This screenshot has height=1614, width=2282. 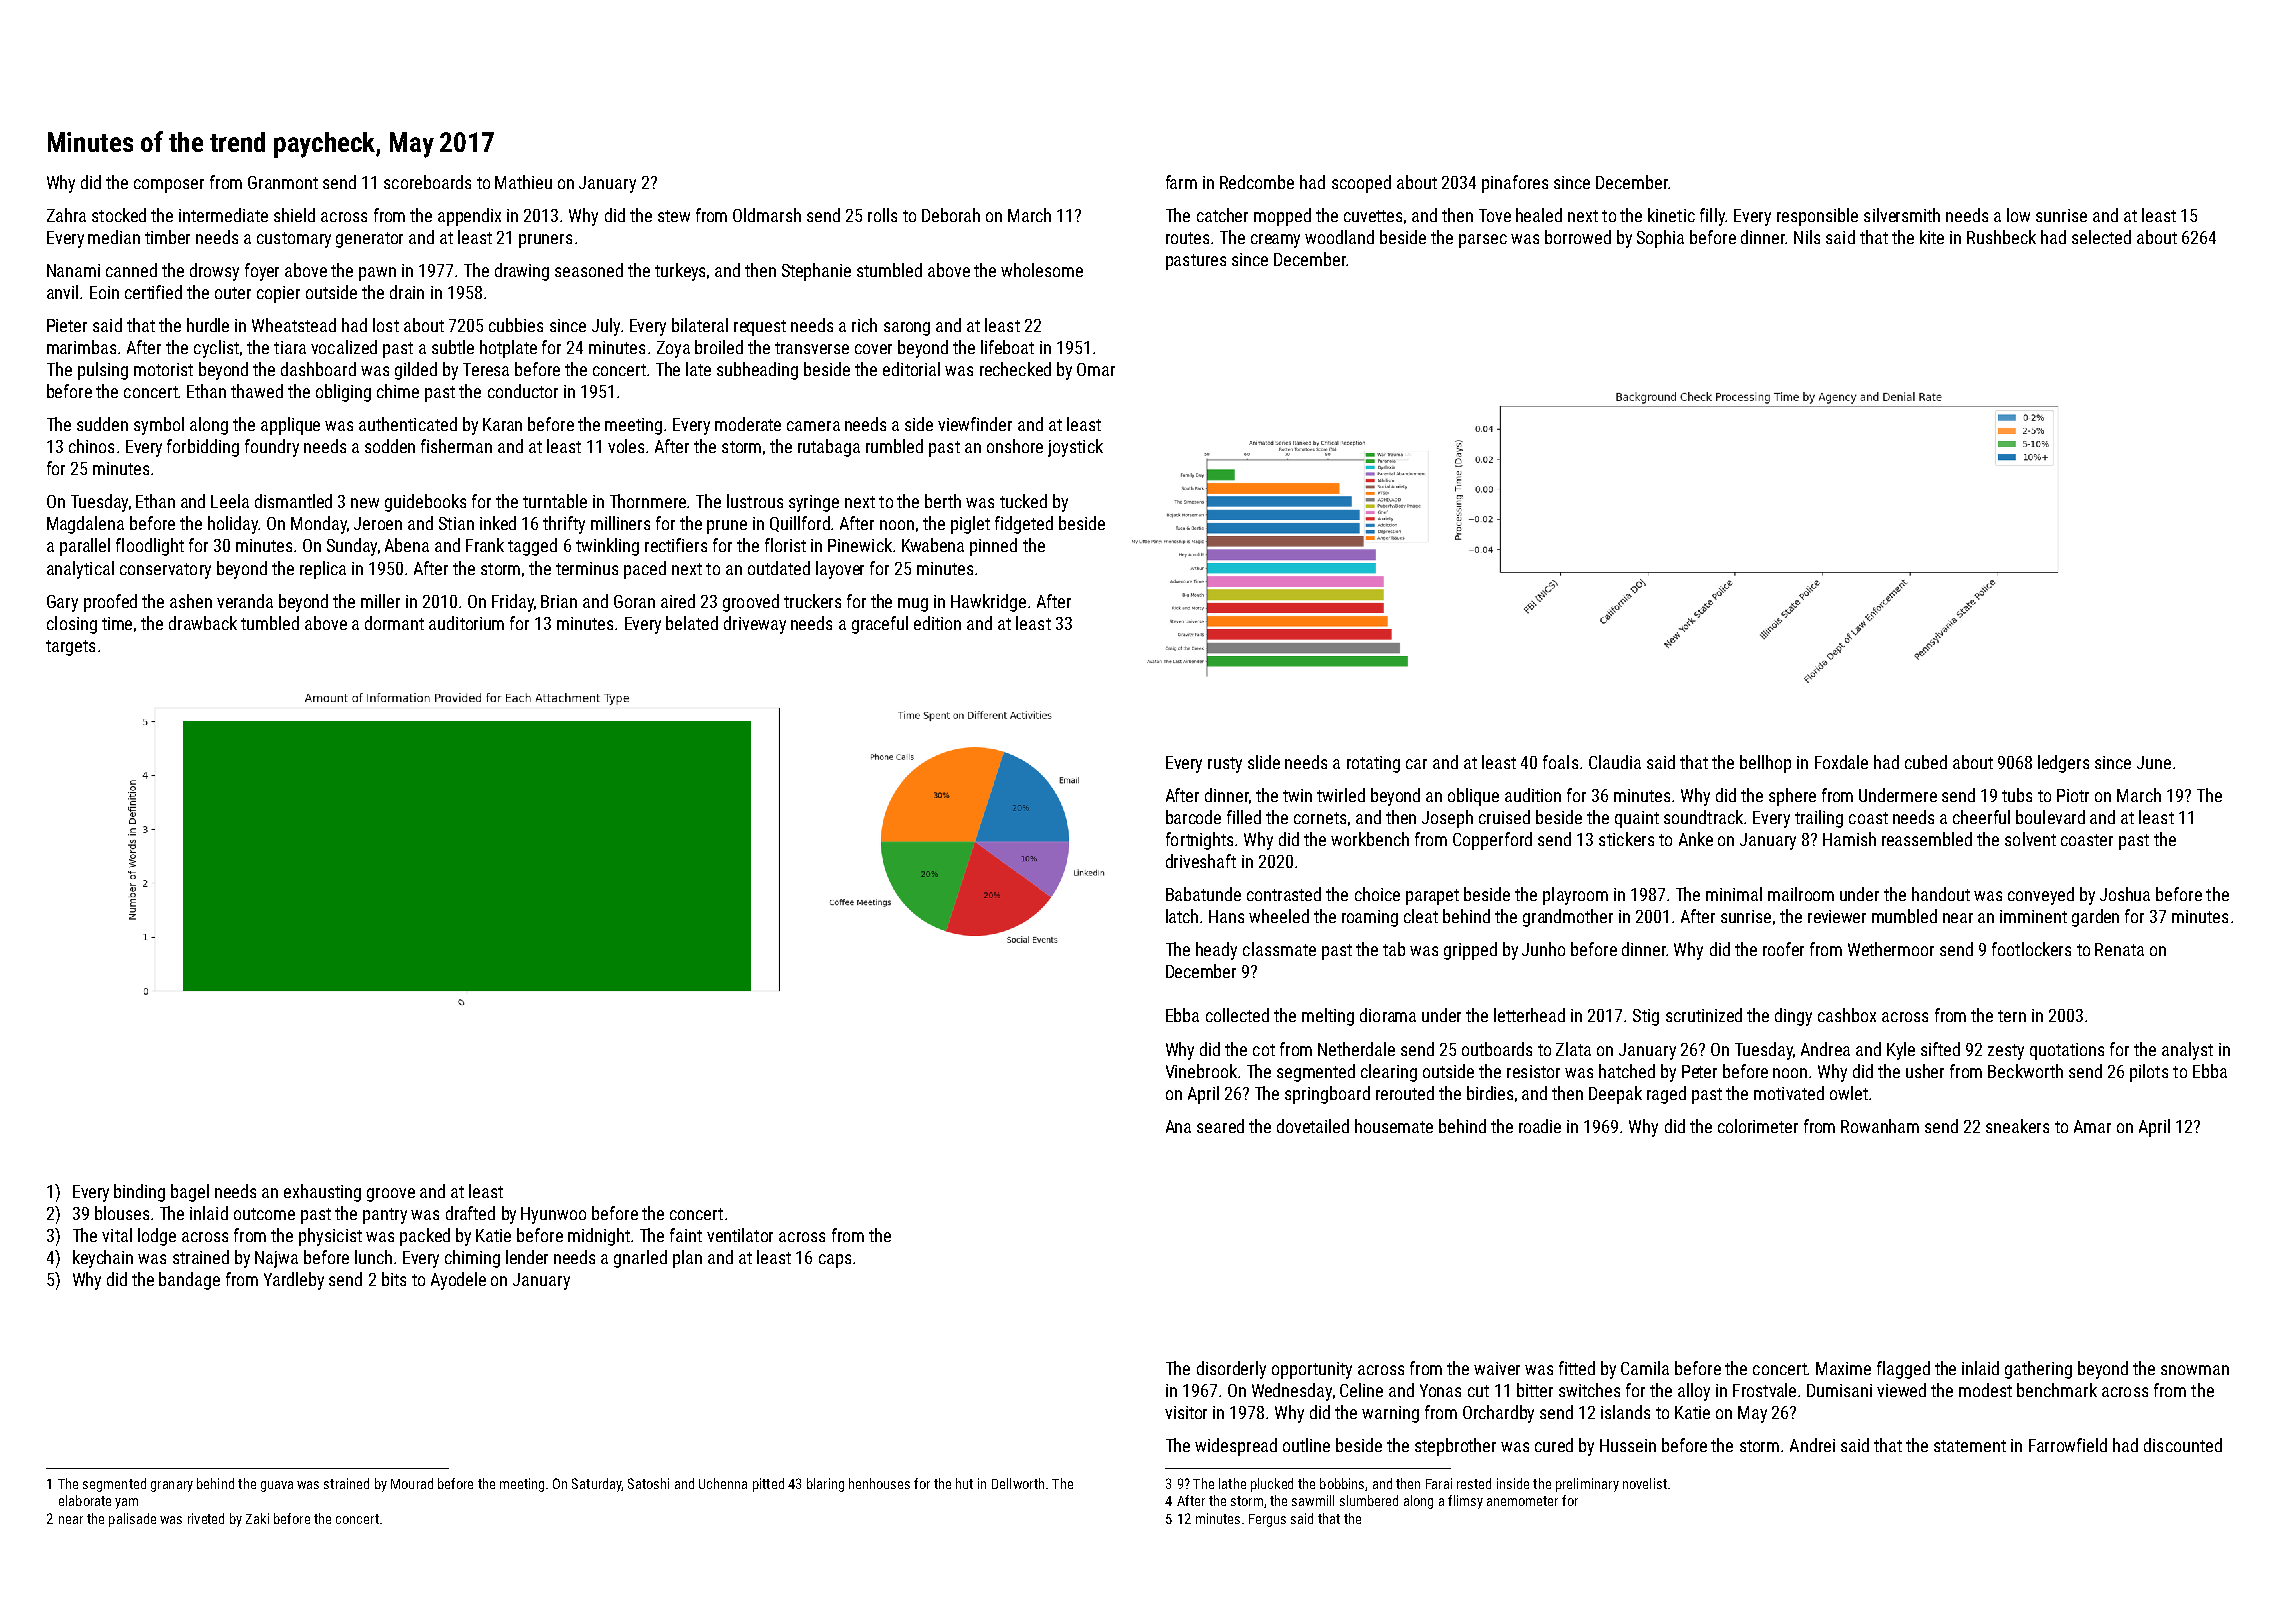 What do you see at coordinates (553, 1215) in the screenshot?
I see `Hyunwoo` at bounding box center [553, 1215].
